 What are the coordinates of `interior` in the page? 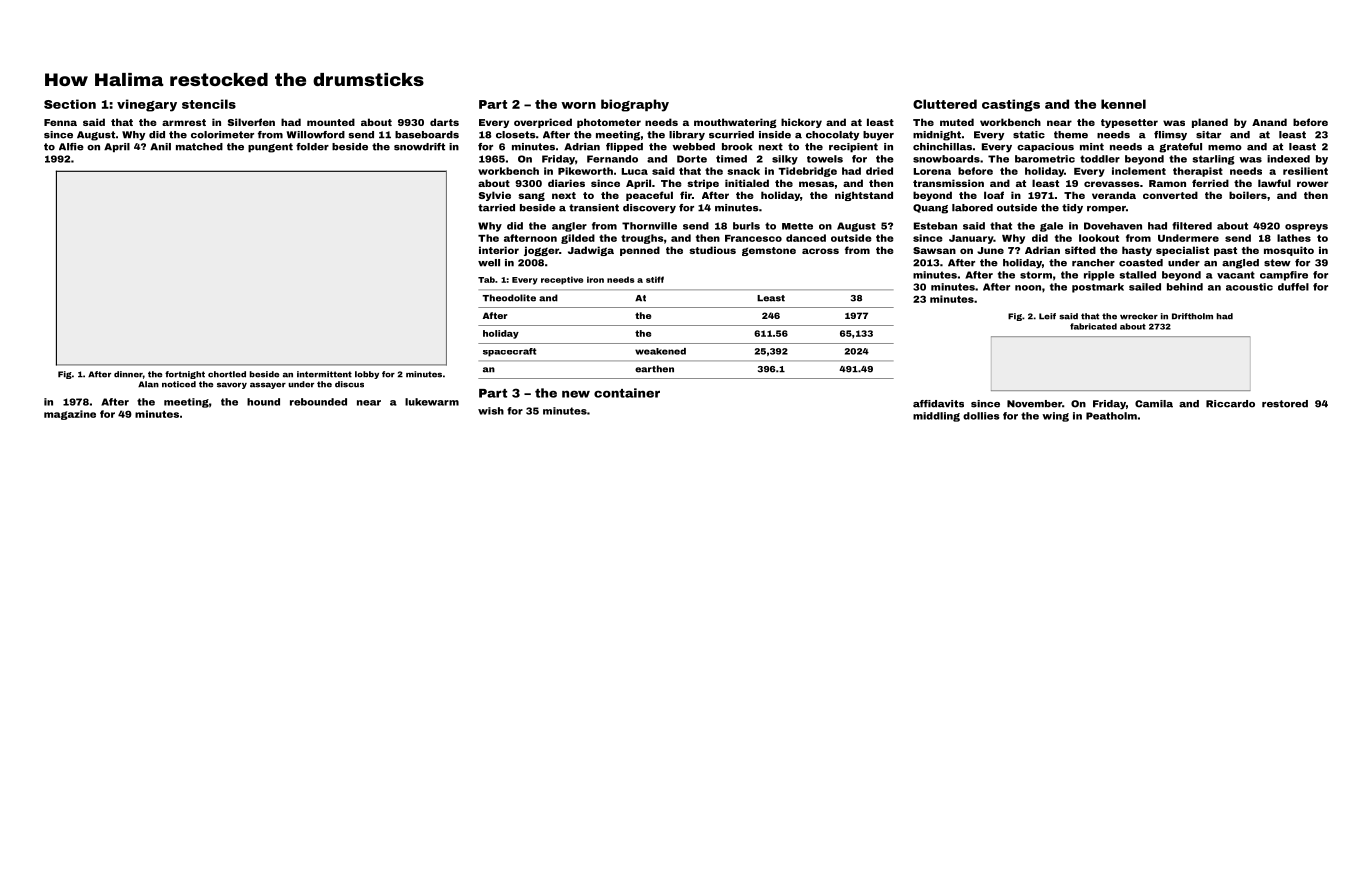 It's located at (499, 250).
